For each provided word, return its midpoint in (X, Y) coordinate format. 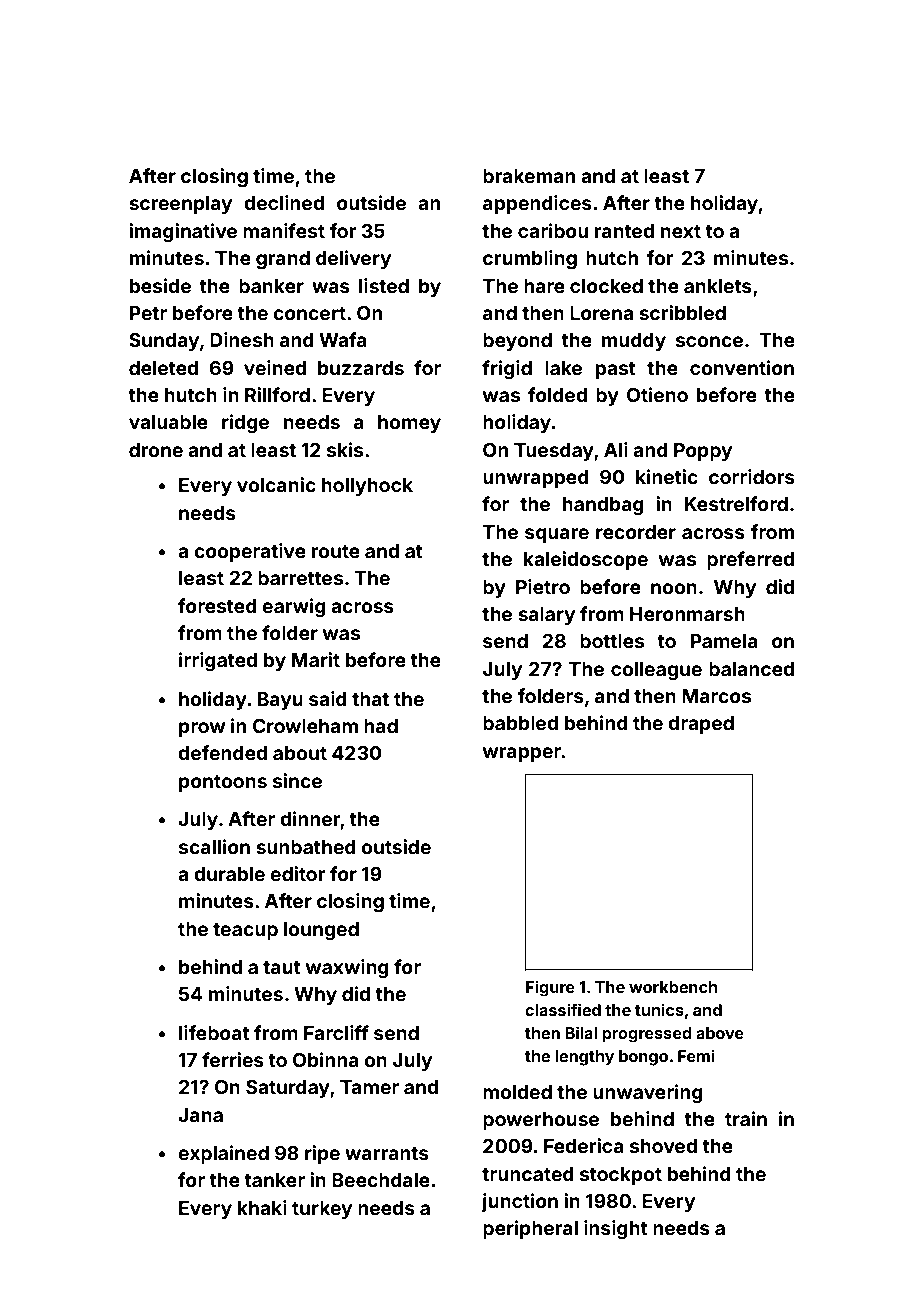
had (381, 726)
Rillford (277, 394)
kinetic (667, 476)
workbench (673, 987)
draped (701, 725)
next (681, 231)
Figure (550, 988)
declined (284, 202)
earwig (294, 607)
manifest (284, 230)
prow (202, 729)
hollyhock (367, 487)
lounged (321, 931)
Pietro (543, 586)
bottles (612, 641)
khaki (262, 1207)
